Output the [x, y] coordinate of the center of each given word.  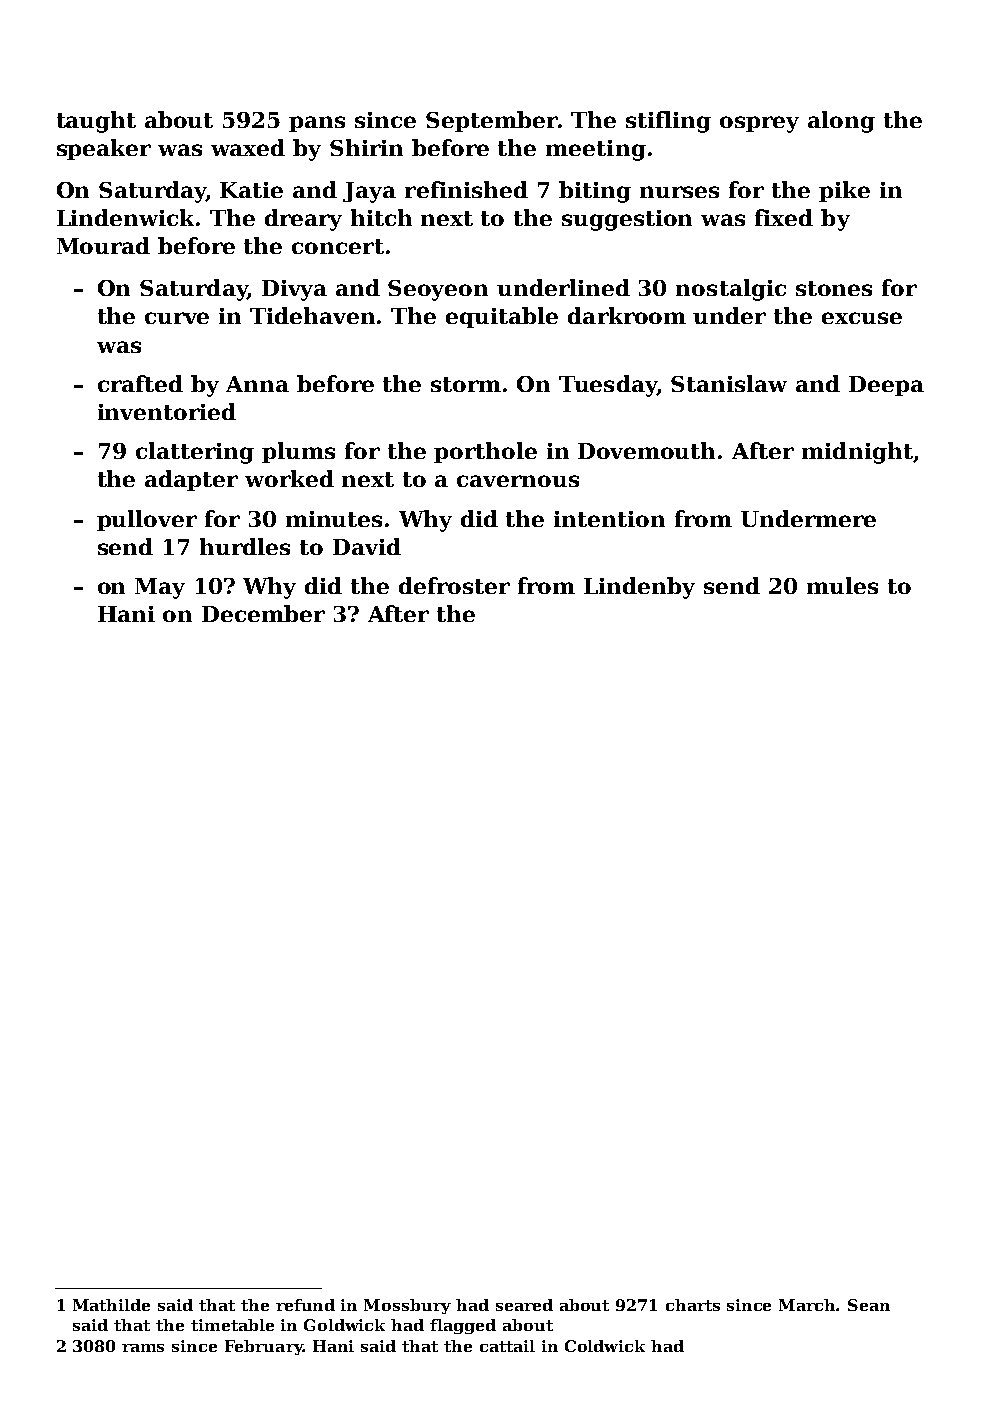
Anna [257, 384]
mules [842, 585]
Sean [869, 1305]
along [841, 122]
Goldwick [344, 1325]
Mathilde [111, 1305]
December [263, 613]
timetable [232, 1325]
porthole [485, 452]
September [492, 121]
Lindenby [639, 588]
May [160, 588]
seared [524, 1305]
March [808, 1305]
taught [96, 122]
